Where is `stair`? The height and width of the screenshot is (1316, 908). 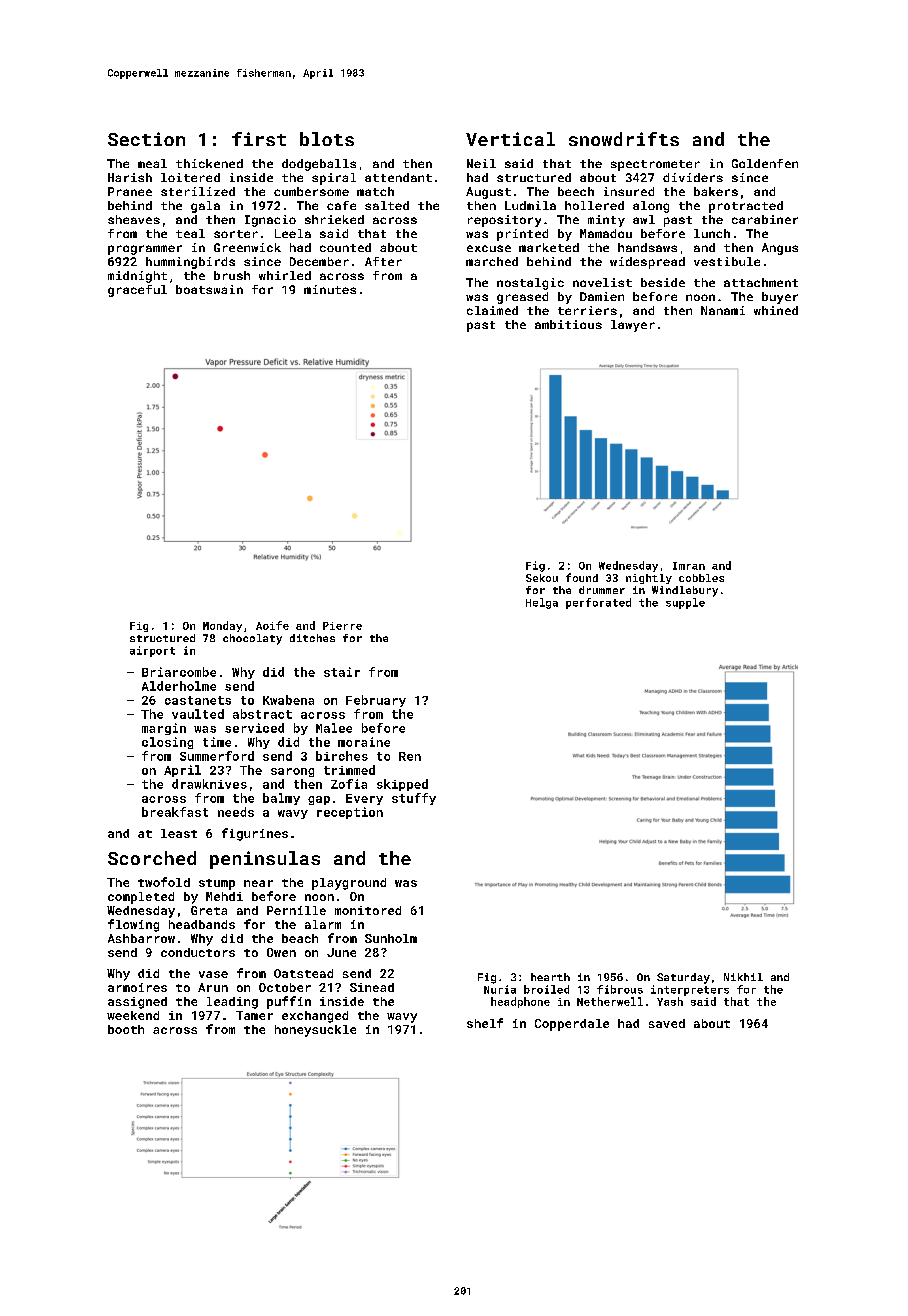
stair is located at coordinates (342, 672).
